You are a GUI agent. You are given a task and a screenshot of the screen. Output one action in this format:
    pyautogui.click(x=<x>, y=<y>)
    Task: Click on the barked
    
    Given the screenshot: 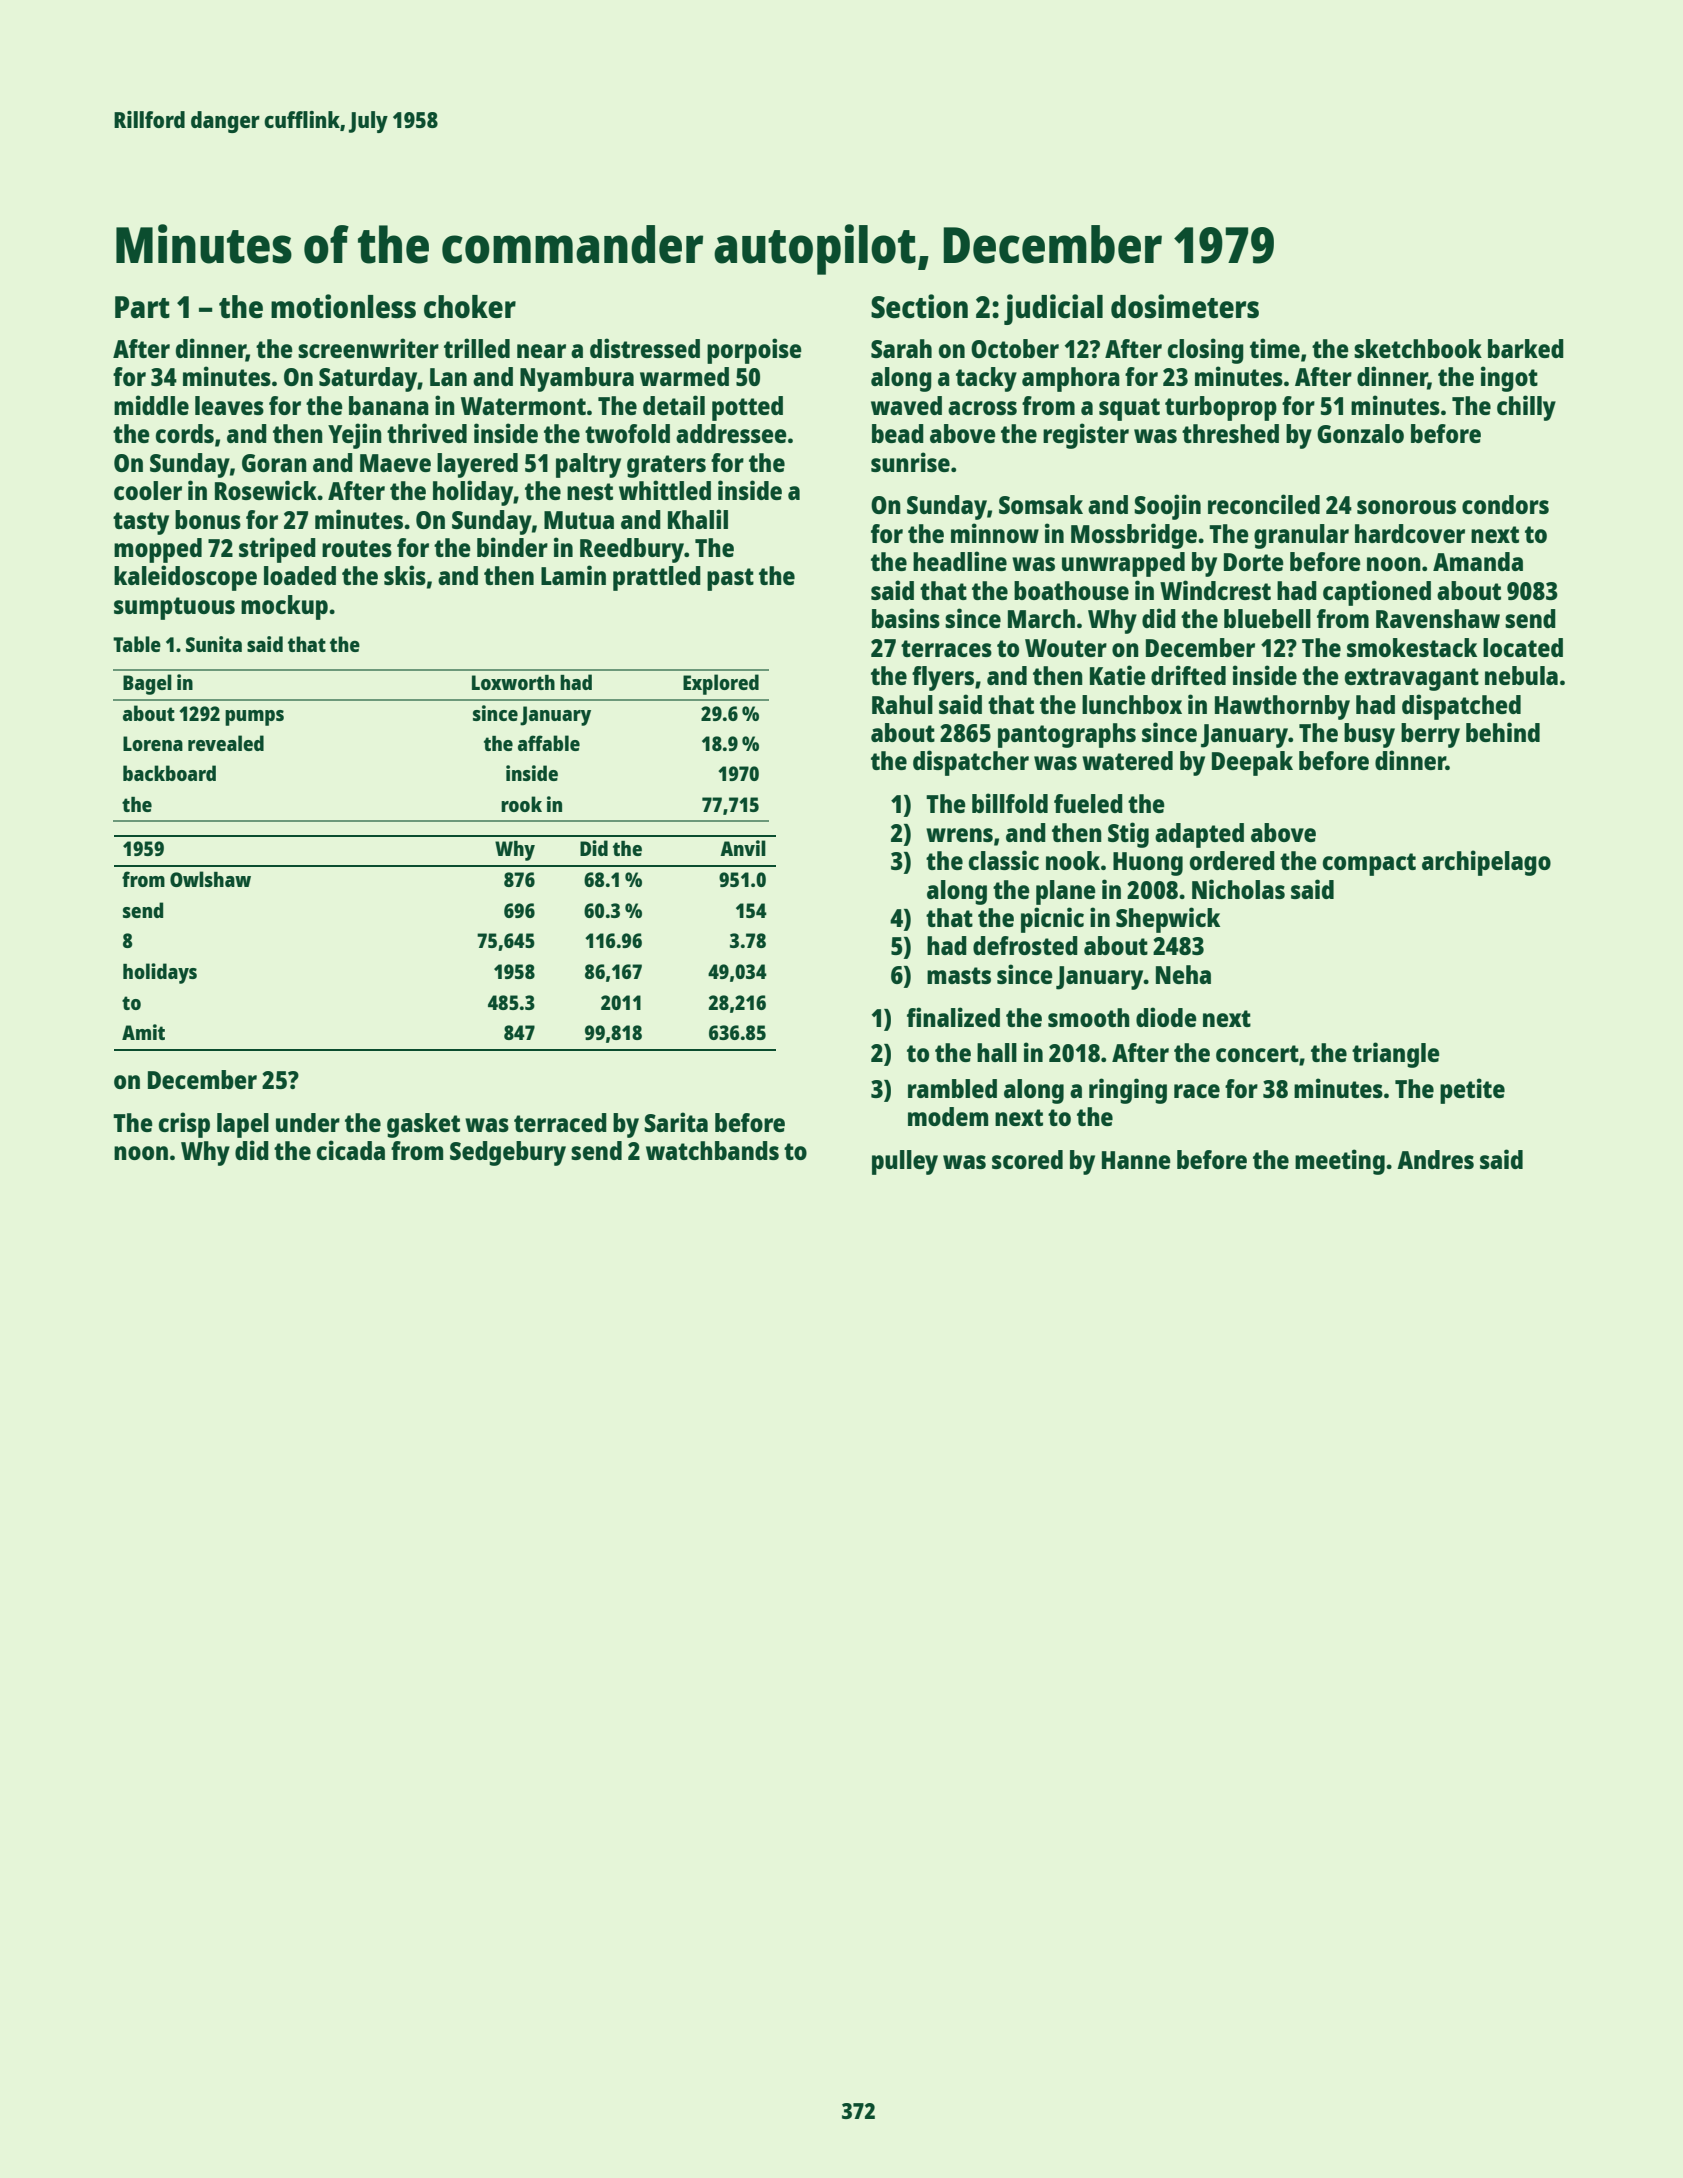 What is the action you would take?
    pyautogui.click(x=1526, y=348)
